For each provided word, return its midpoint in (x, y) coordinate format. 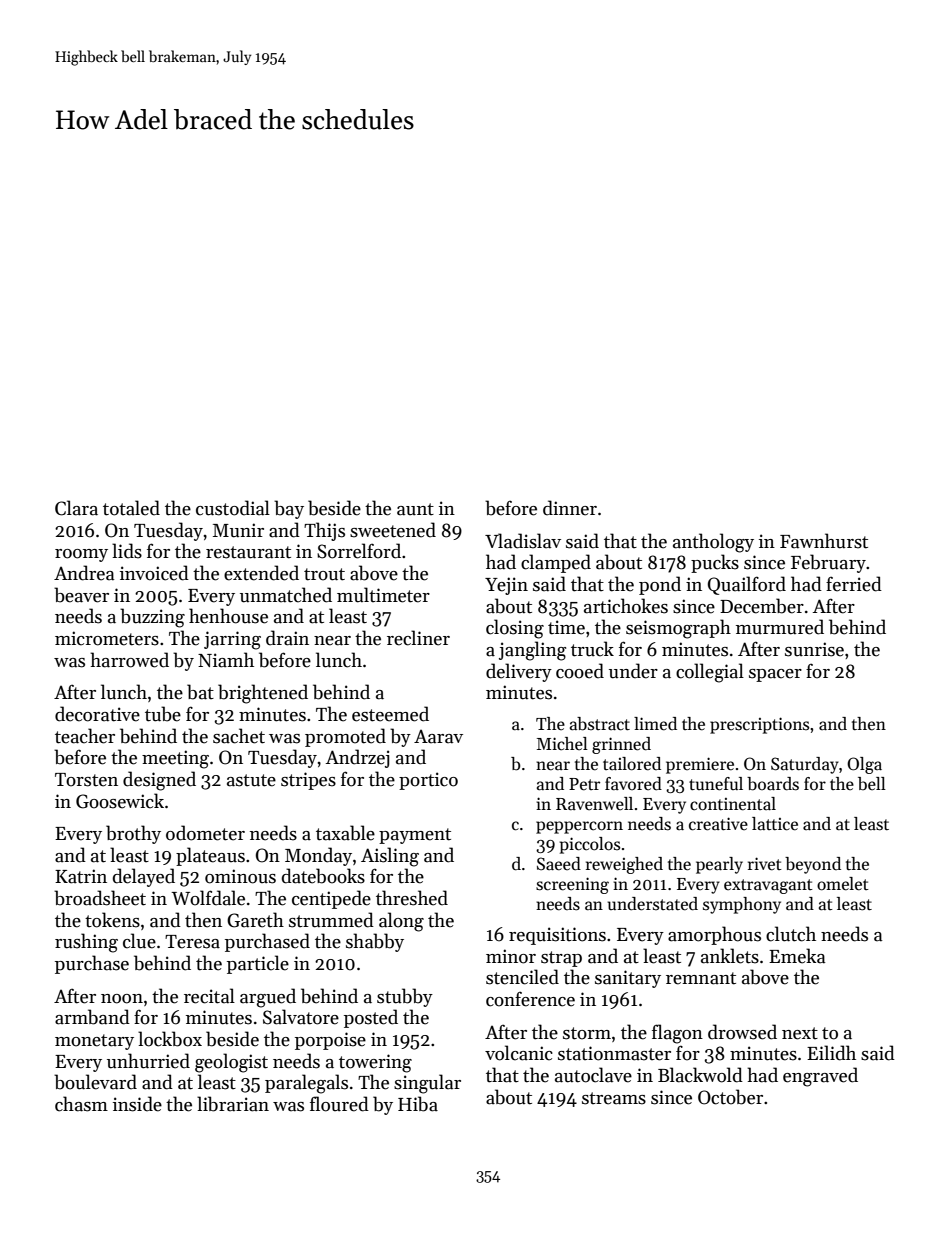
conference (530, 999)
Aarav (438, 737)
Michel (562, 744)
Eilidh (831, 1053)
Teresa (192, 942)
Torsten (86, 780)
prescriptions (759, 725)
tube (163, 714)
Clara (76, 508)
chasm (81, 1104)
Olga (864, 765)
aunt (415, 509)
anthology (713, 543)
